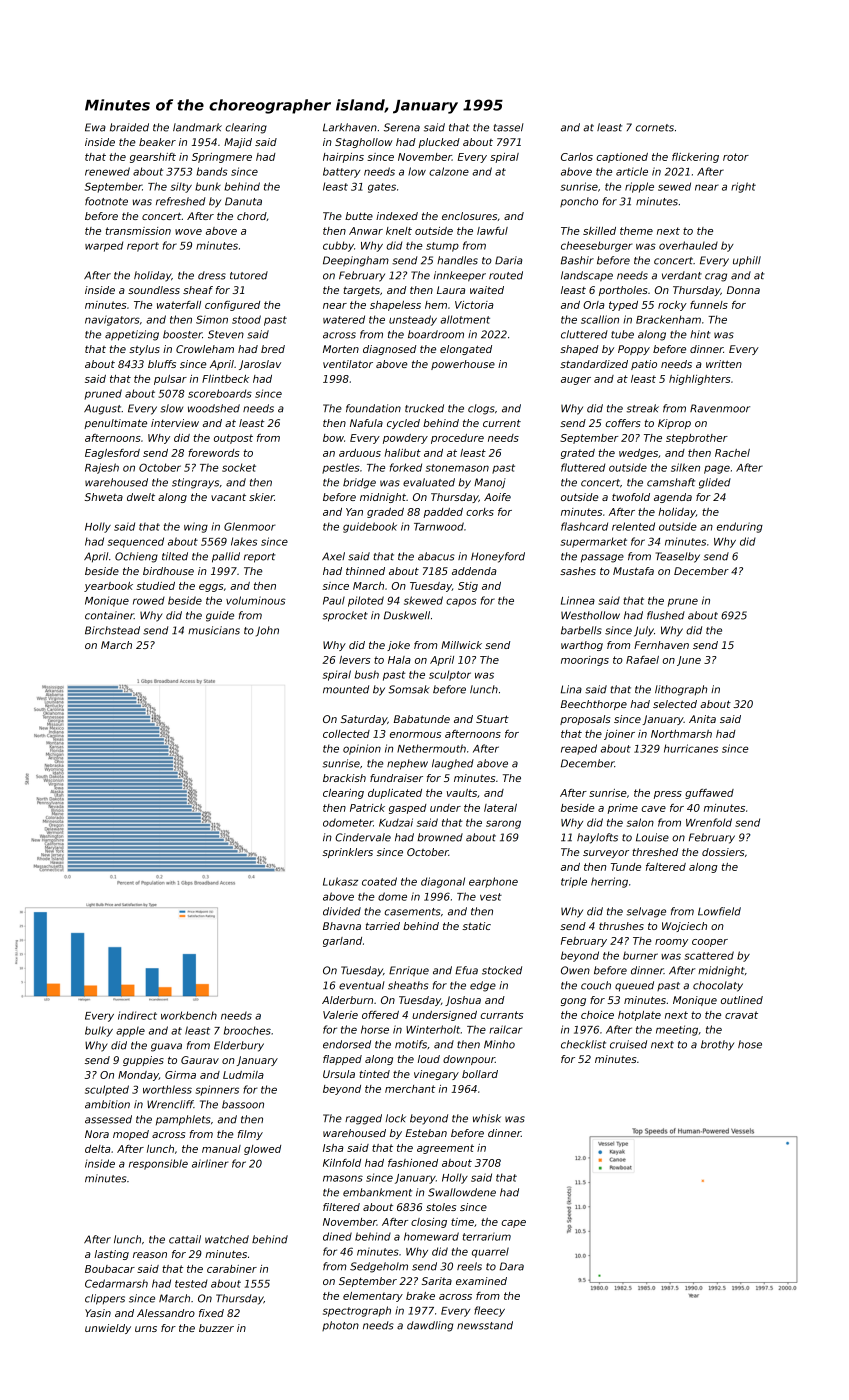 This document has width=849, height=1400. Describe the element at coordinates (579, 749) in the document. I see `reaped` at that location.
